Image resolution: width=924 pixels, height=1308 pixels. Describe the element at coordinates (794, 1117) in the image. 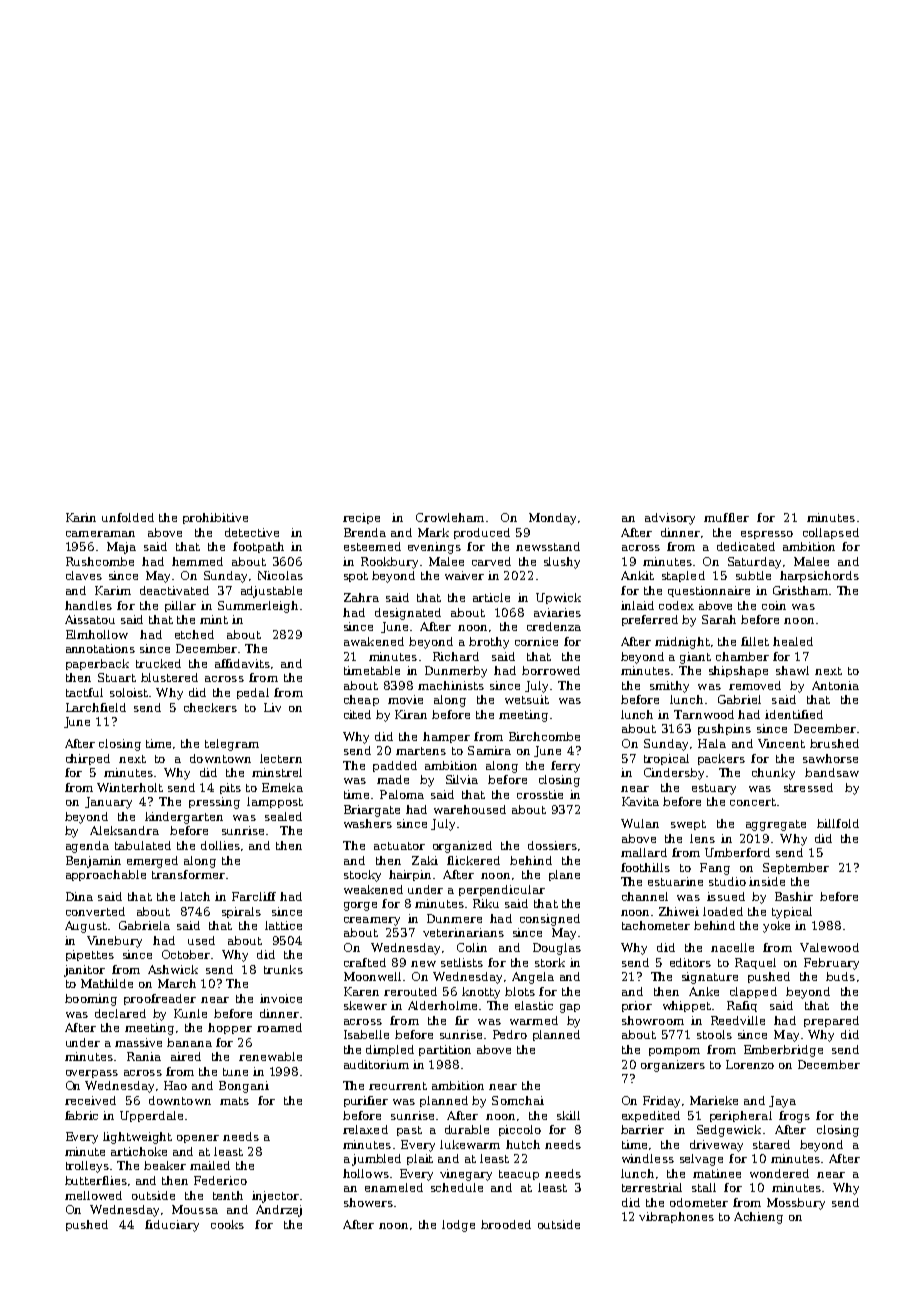

I see `frogs` at that location.
